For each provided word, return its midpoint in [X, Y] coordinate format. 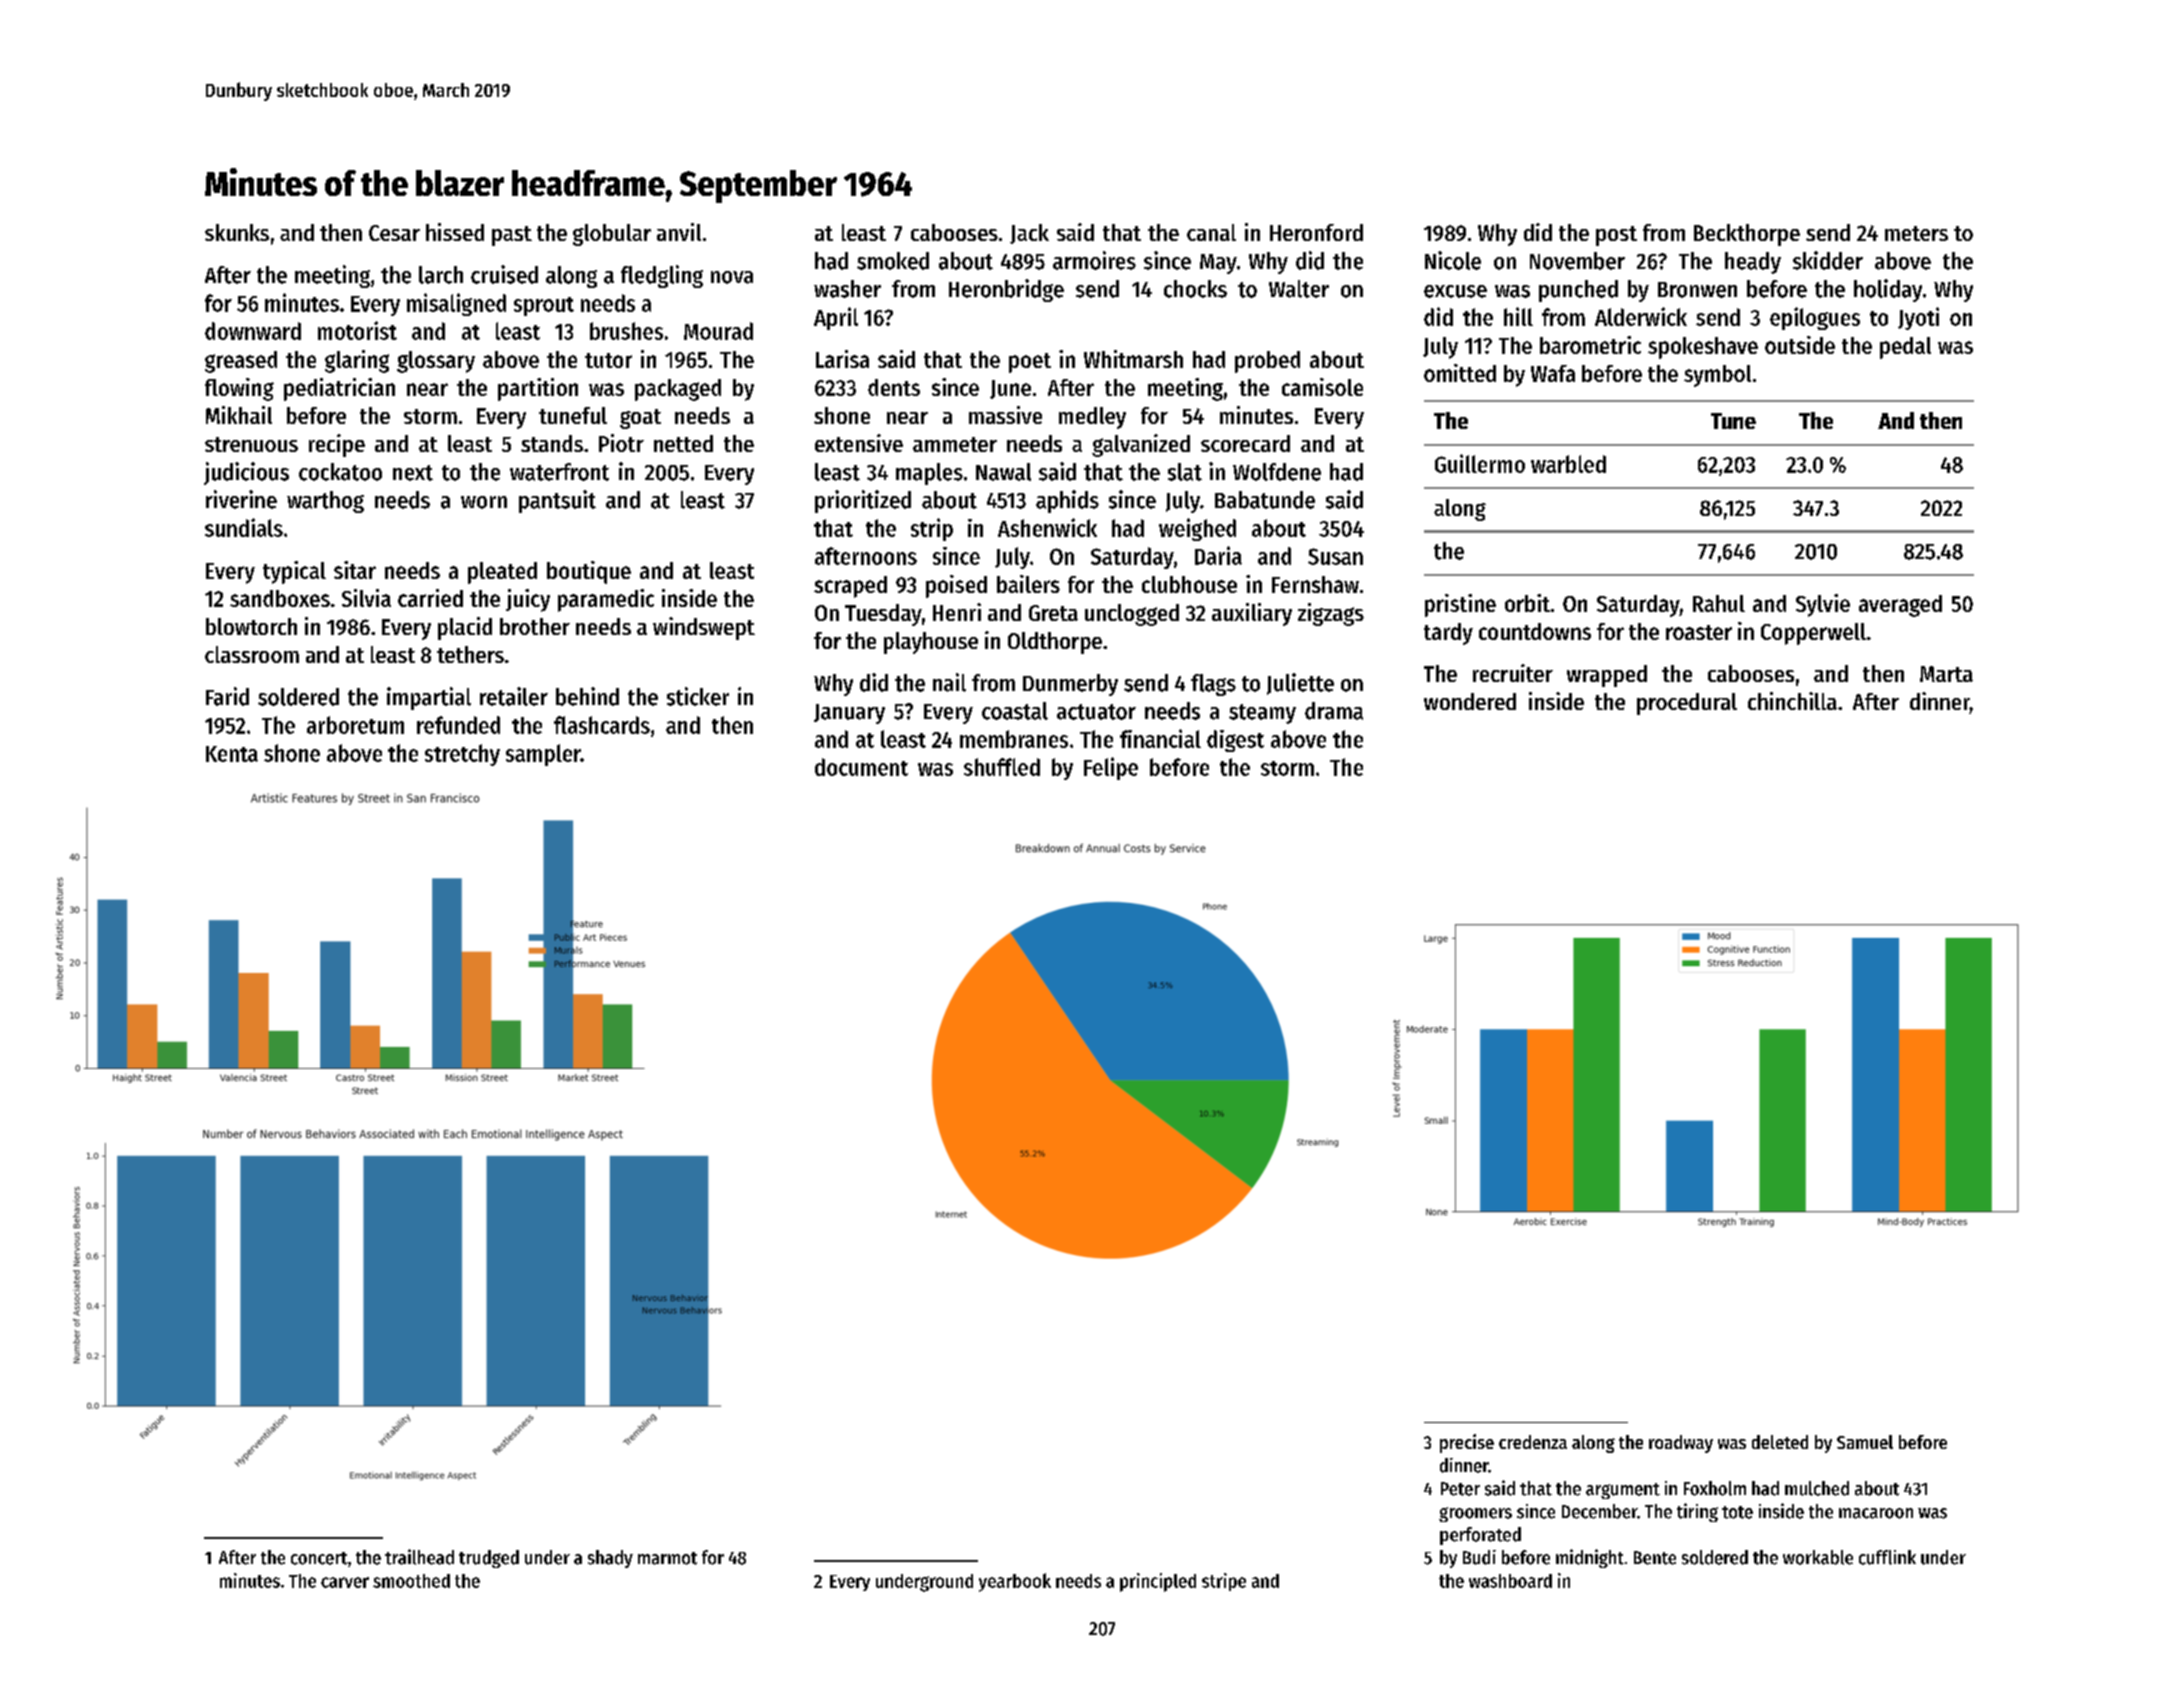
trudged [489, 1559]
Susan [1335, 556]
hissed [455, 232]
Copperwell [1813, 634]
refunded [458, 725]
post [1616, 236]
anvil [679, 232]
